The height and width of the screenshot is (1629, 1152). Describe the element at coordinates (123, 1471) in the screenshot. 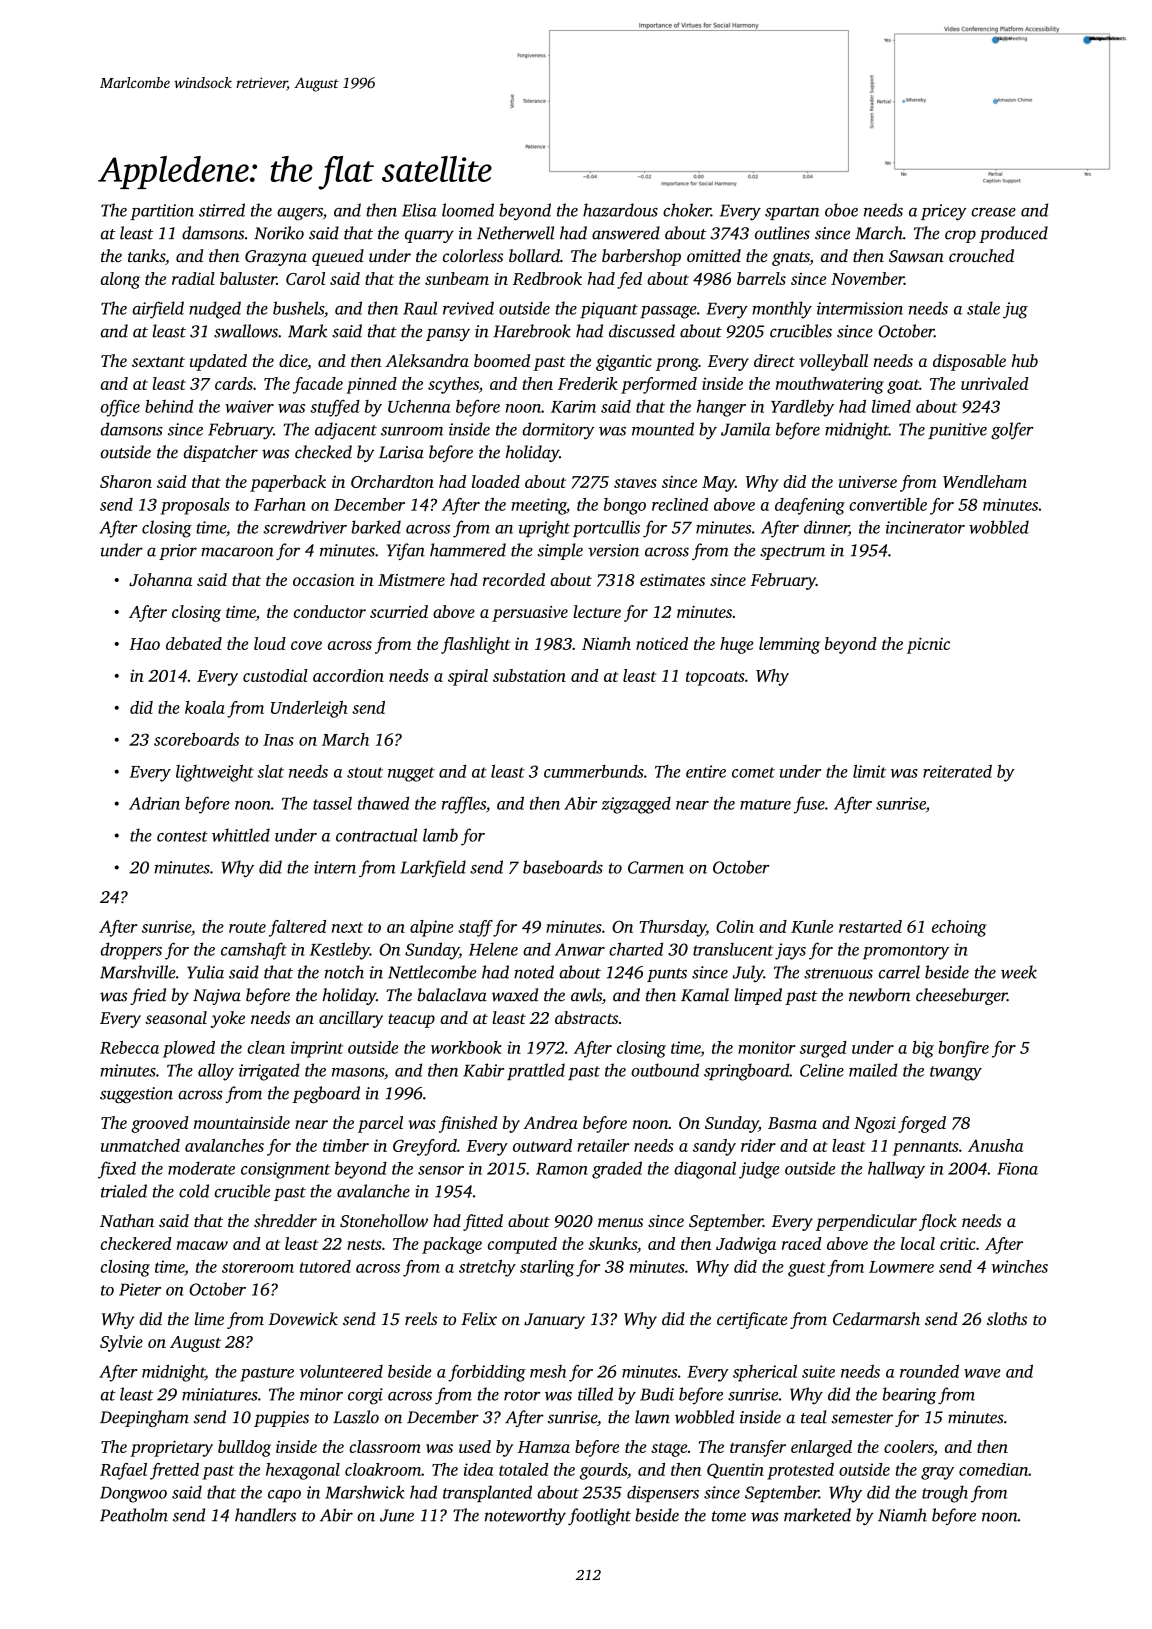

I see `Rafael` at that location.
